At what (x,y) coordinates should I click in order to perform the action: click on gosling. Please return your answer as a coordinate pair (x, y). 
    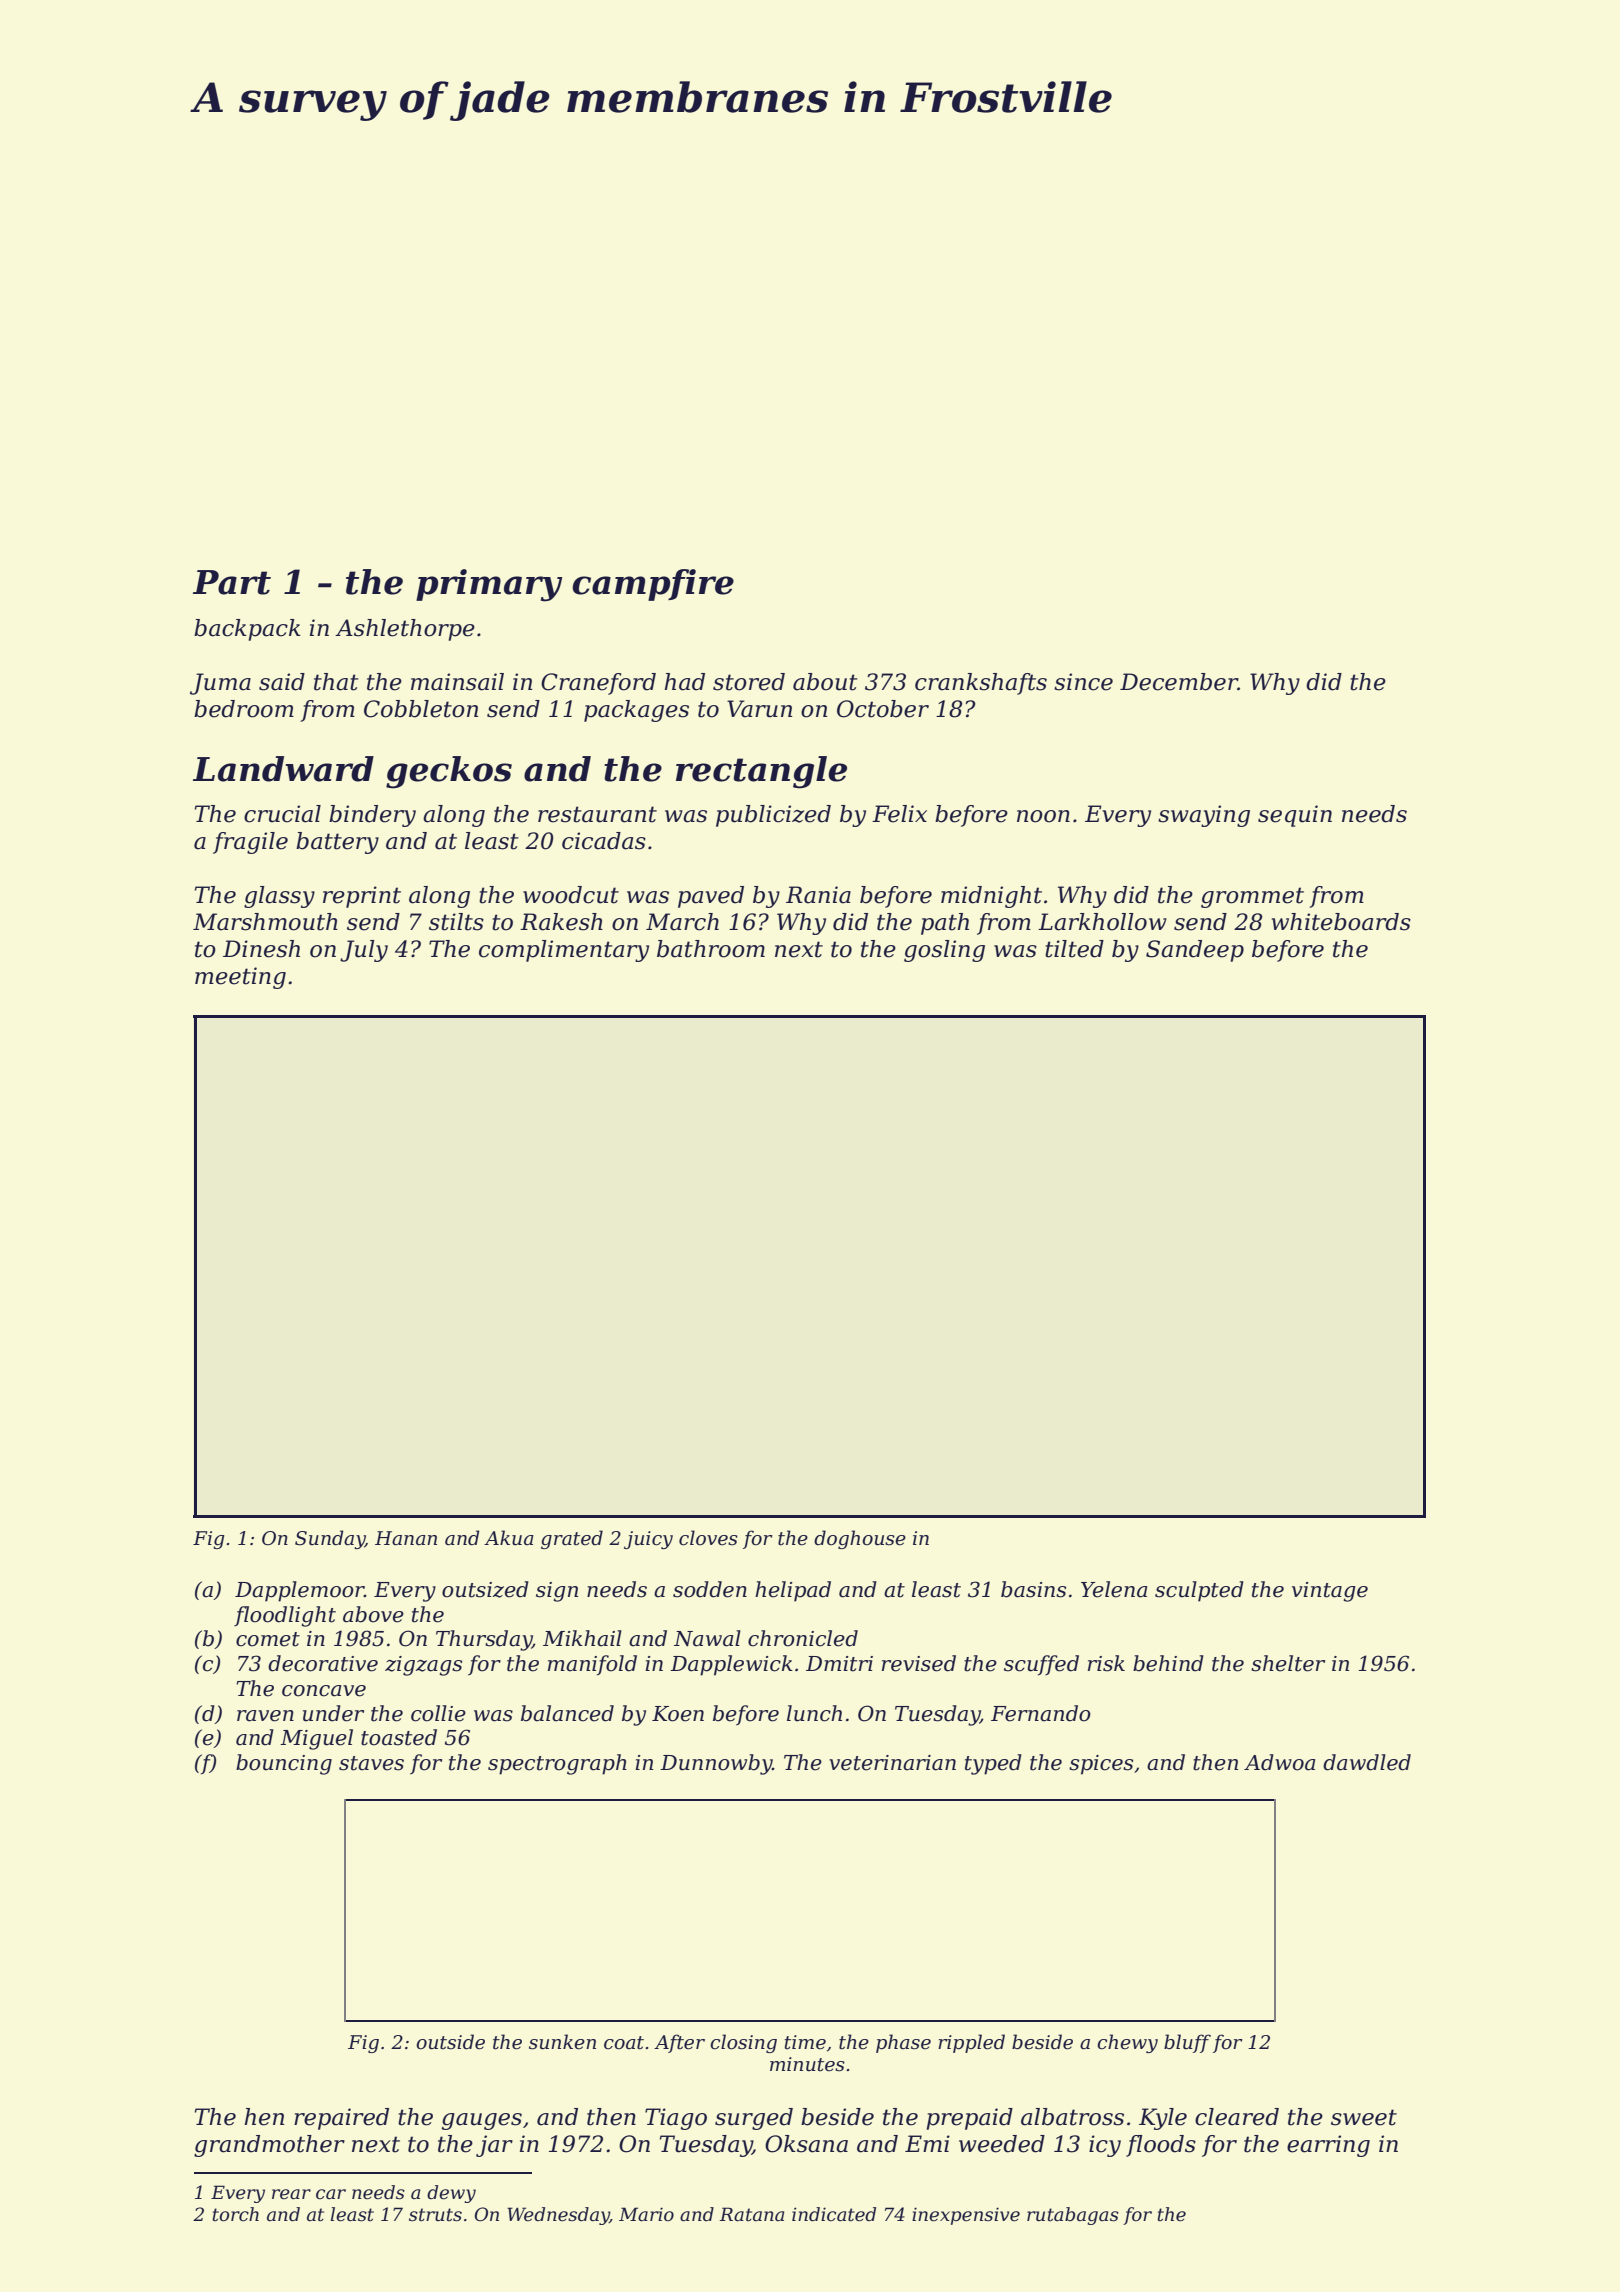
    Looking at the image, I should click on (944, 951).
